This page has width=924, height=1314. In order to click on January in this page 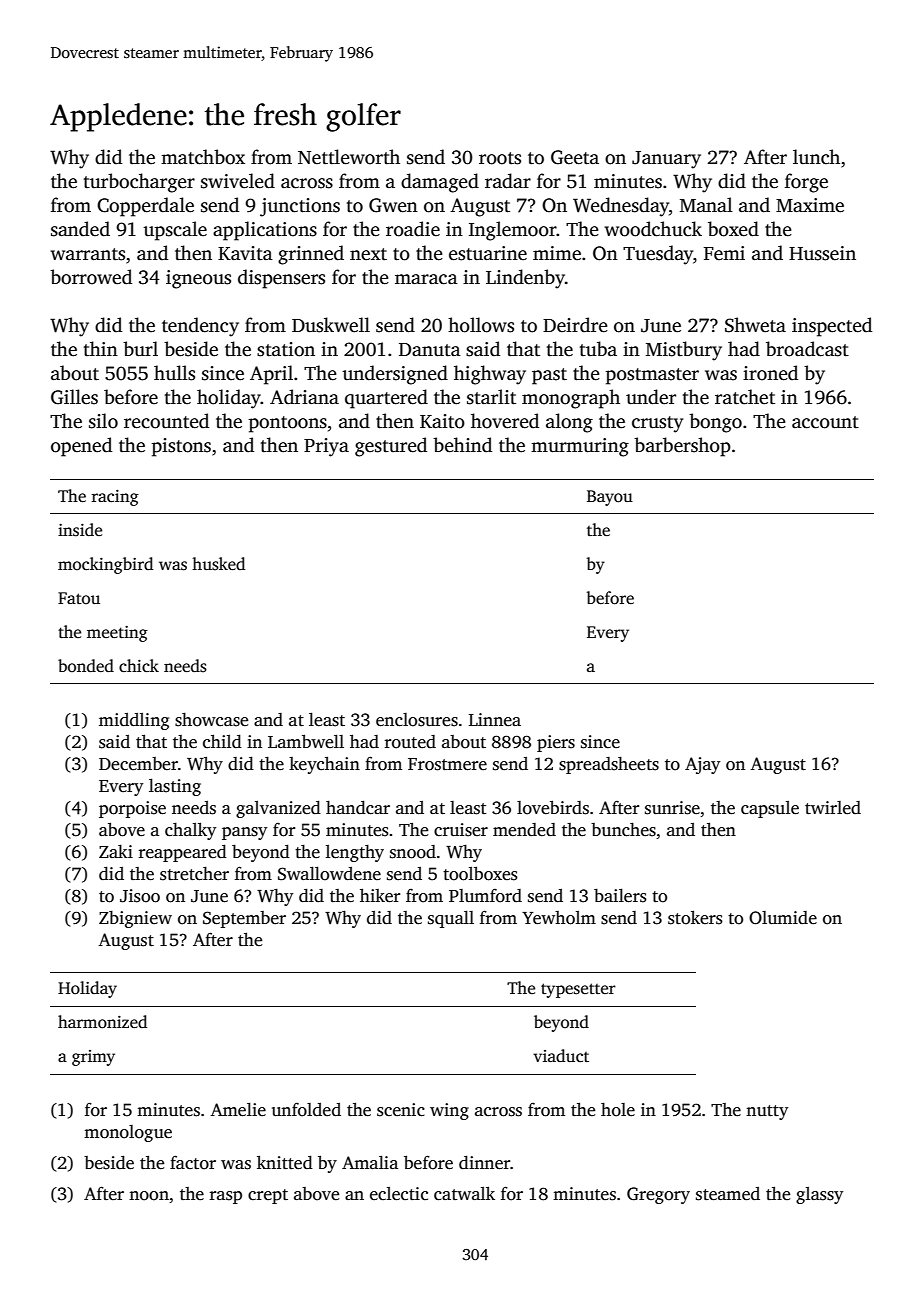, I will do `click(666, 160)`.
